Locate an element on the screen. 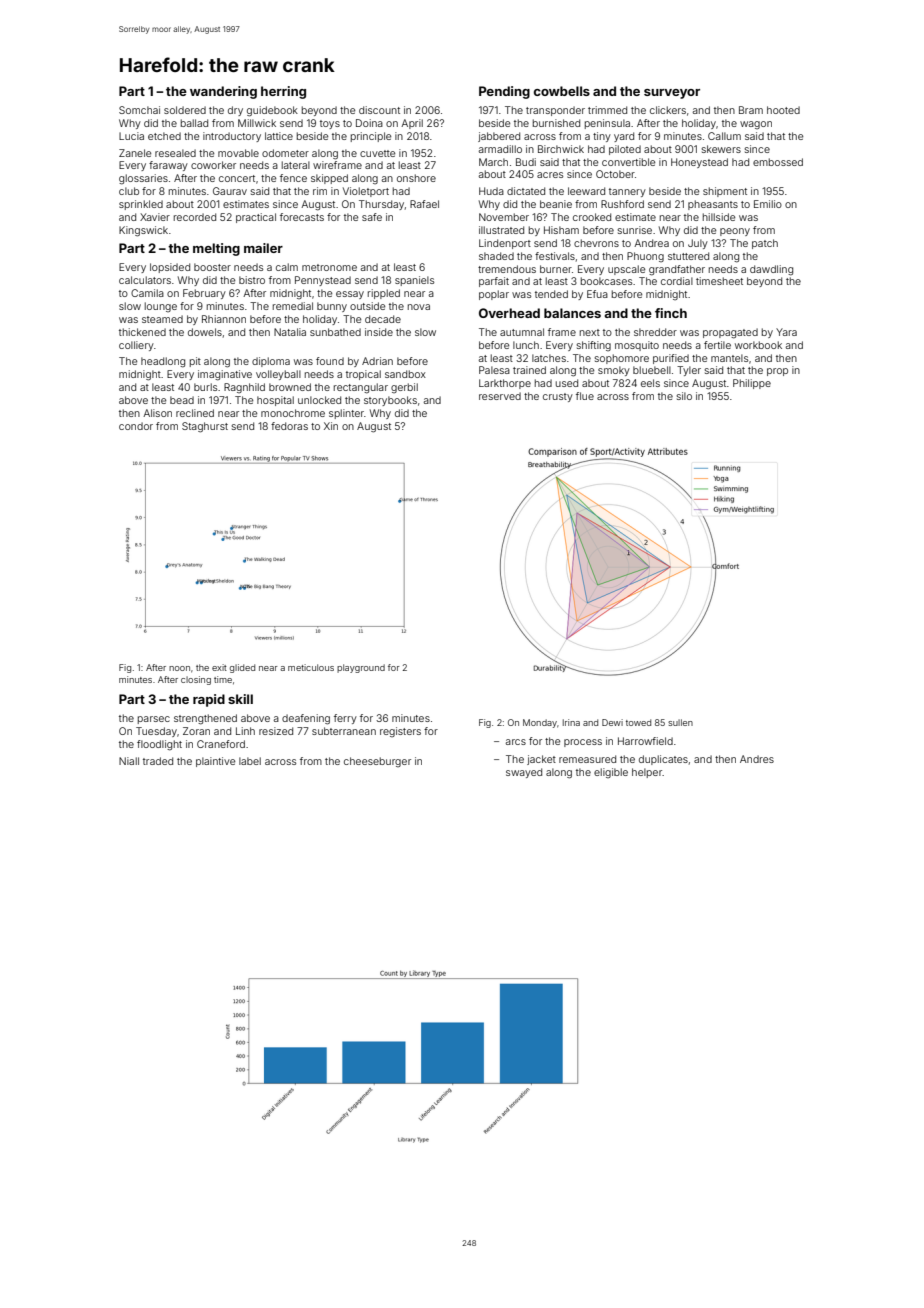 The image size is (924, 1308). arcs is located at coordinates (516, 742).
